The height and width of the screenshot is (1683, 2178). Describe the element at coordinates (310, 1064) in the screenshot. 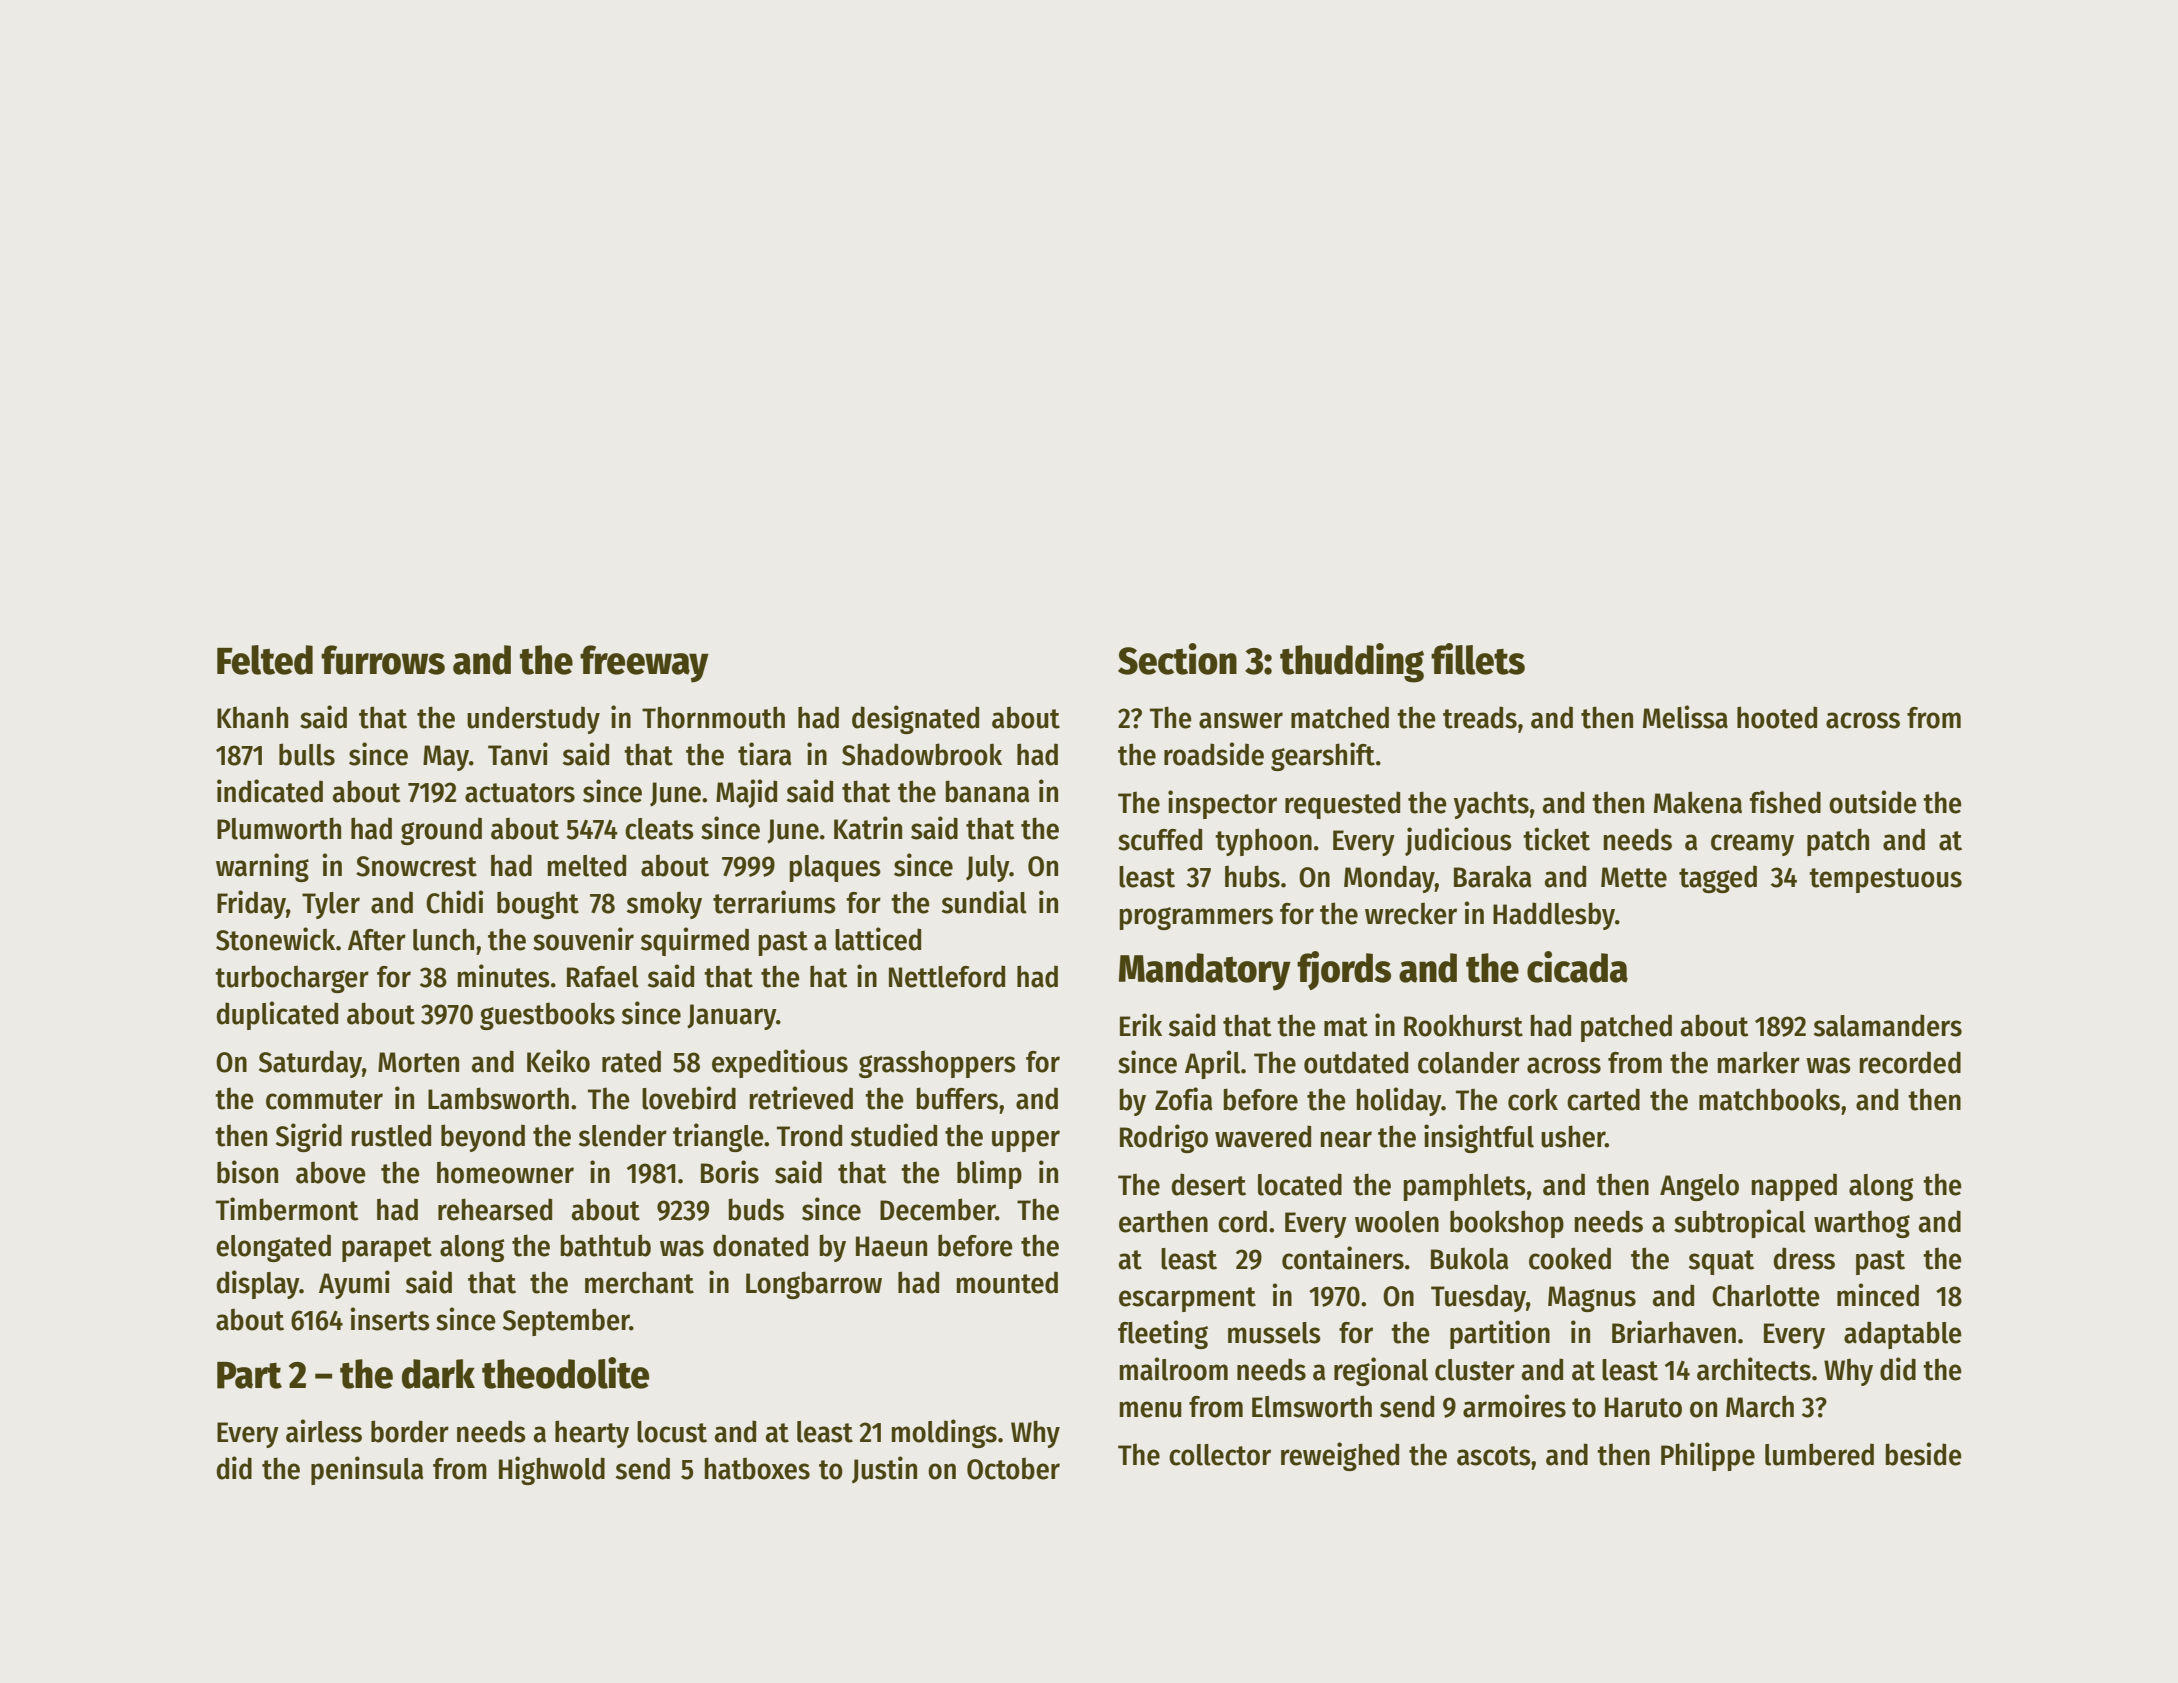

I see `Saturday` at that location.
